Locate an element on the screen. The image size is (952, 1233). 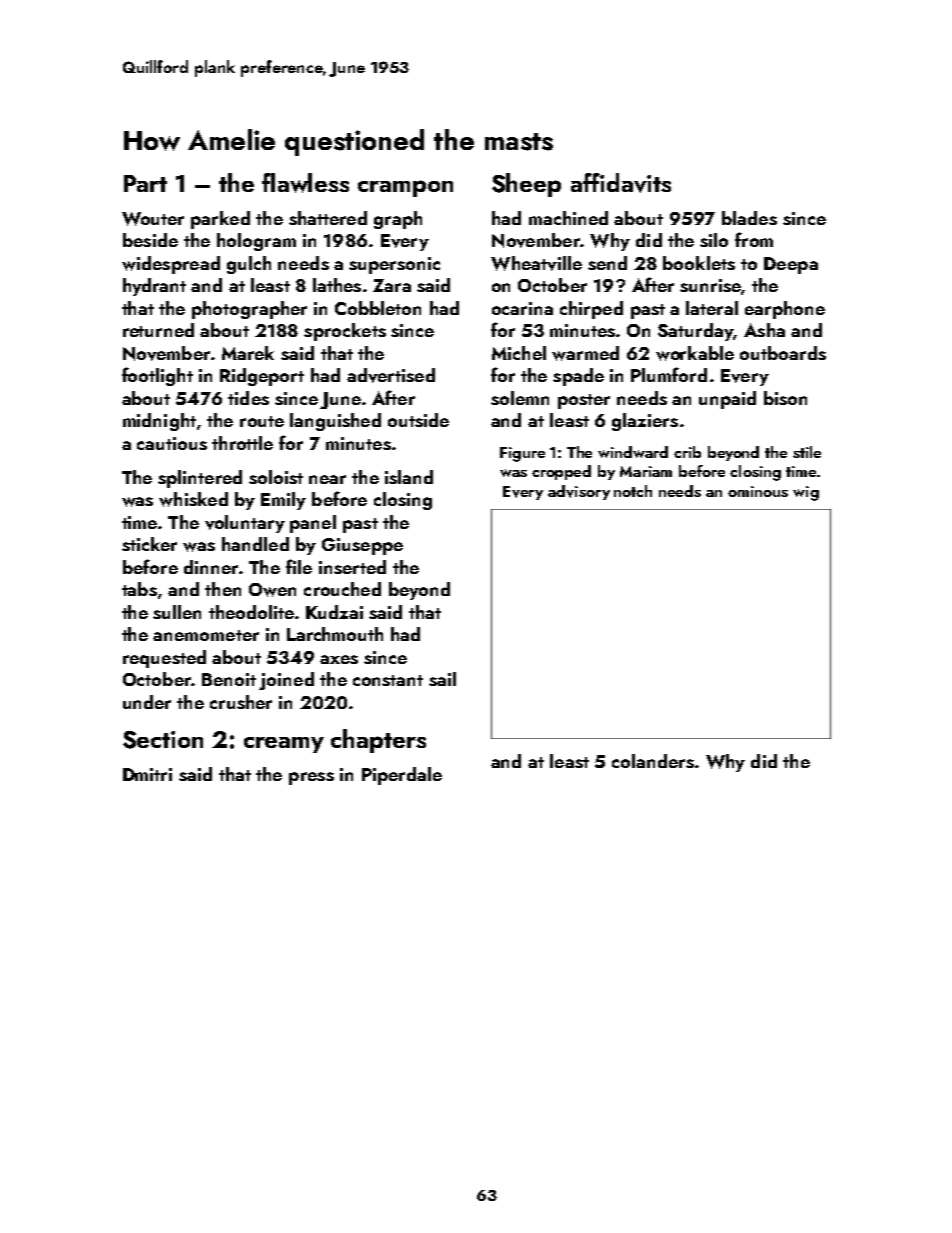
press is located at coordinates (311, 778).
